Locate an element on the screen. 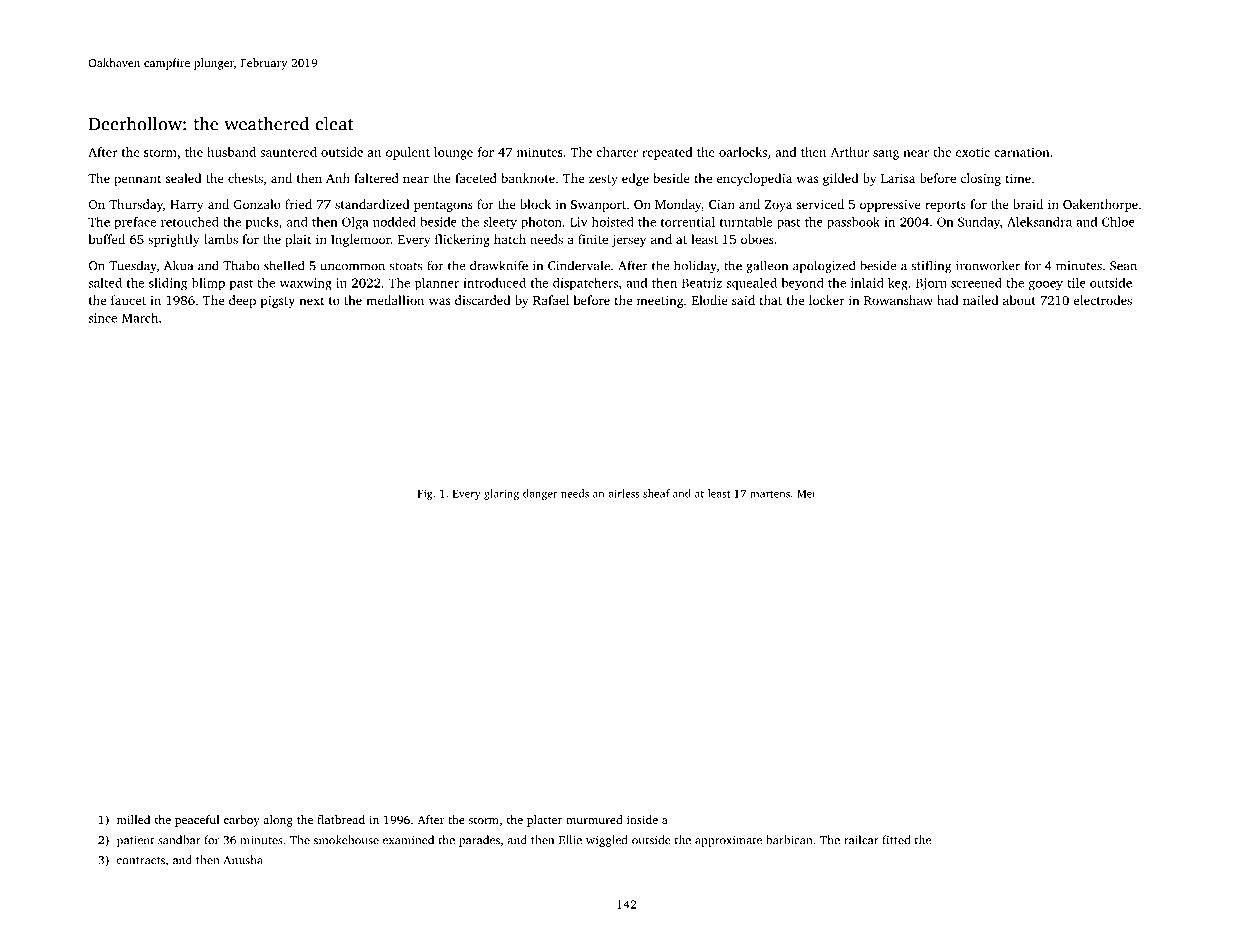 The image size is (1233, 952). Mei is located at coordinates (806, 493).
